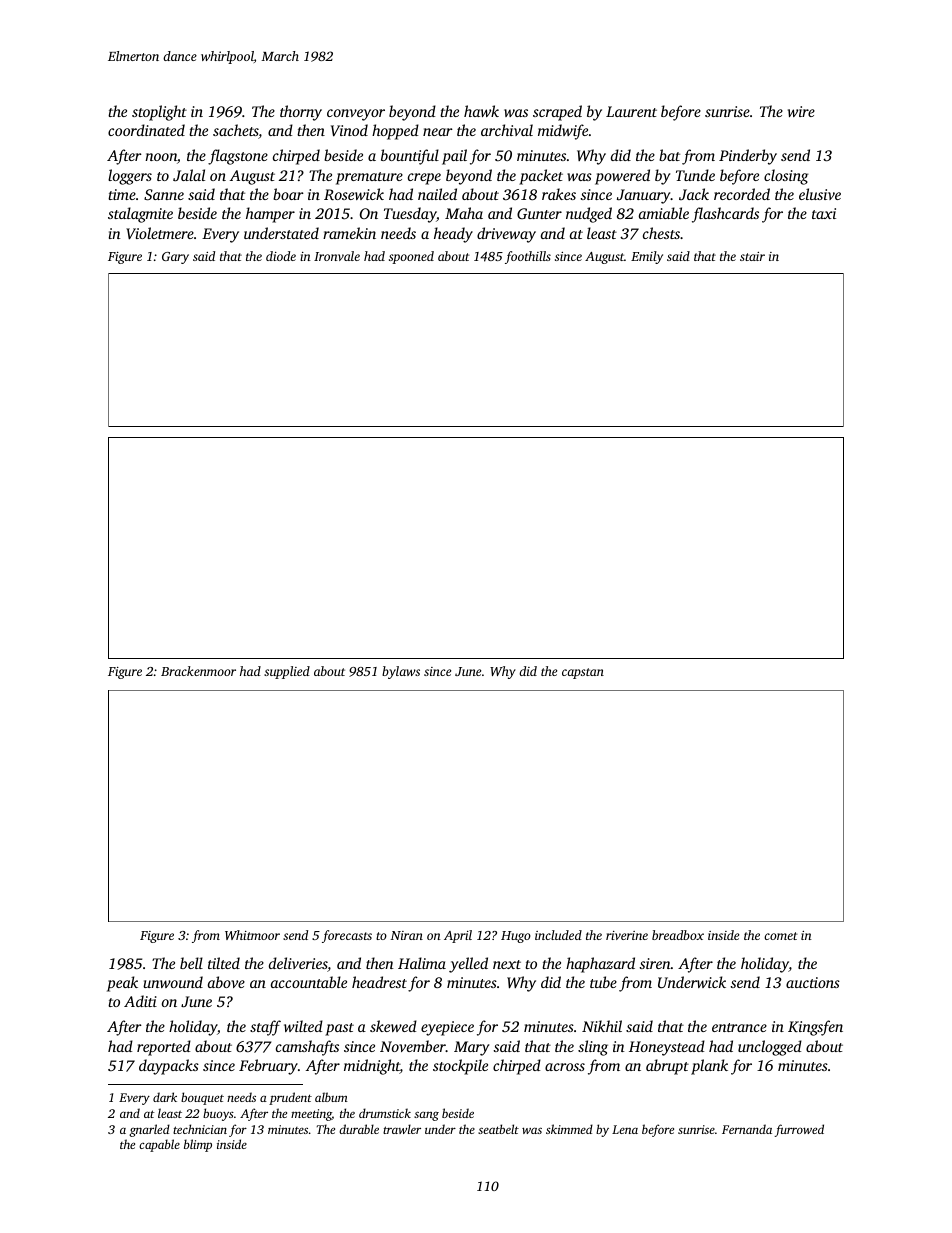 Image resolution: width=952 pixels, height=1233 pixels. Describe the element at coordinates (781, 936) in the screenshot. I see `comet` at that location.
